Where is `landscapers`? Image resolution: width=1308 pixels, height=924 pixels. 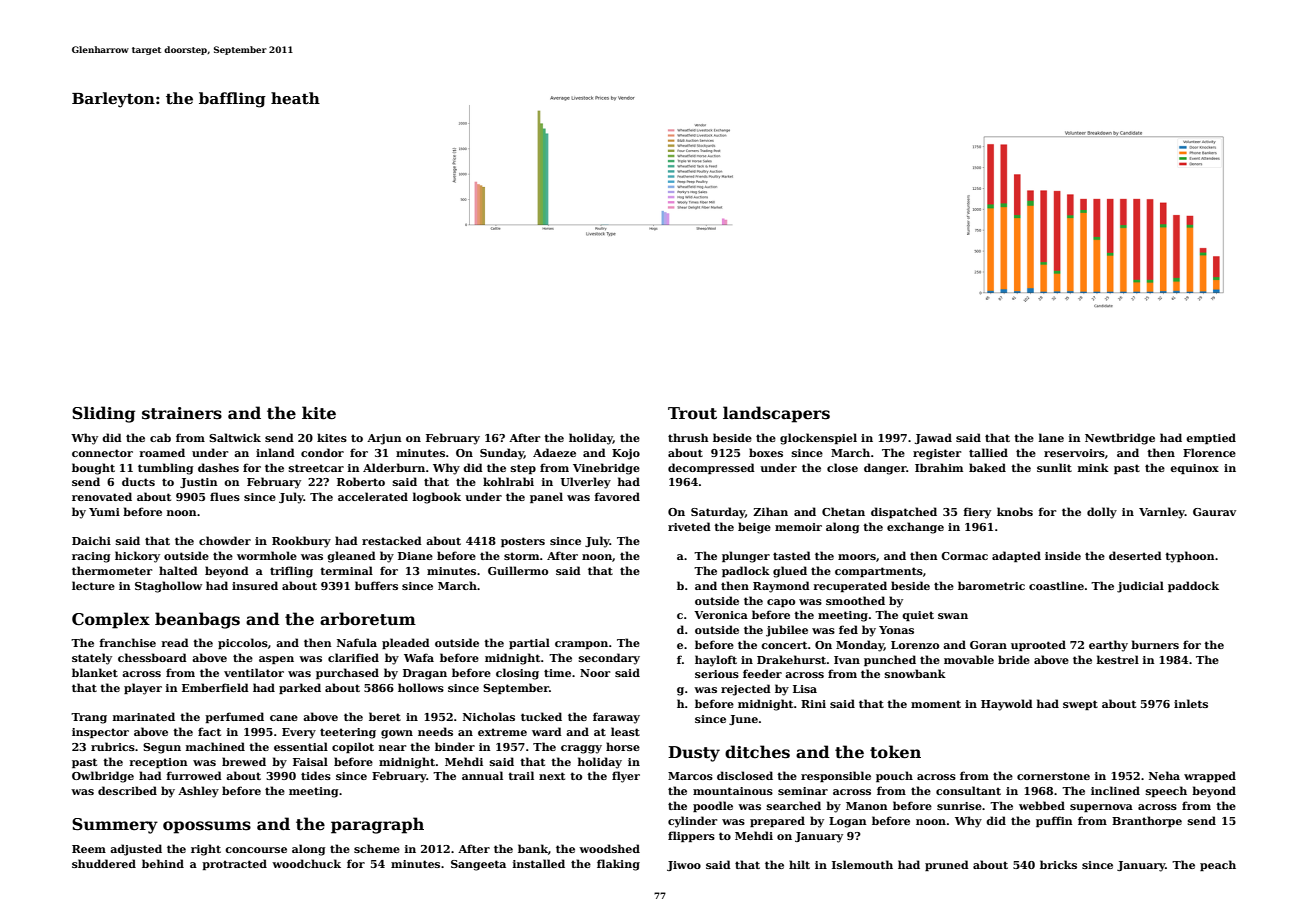
landscapers is located at coordinates (776, 414).
